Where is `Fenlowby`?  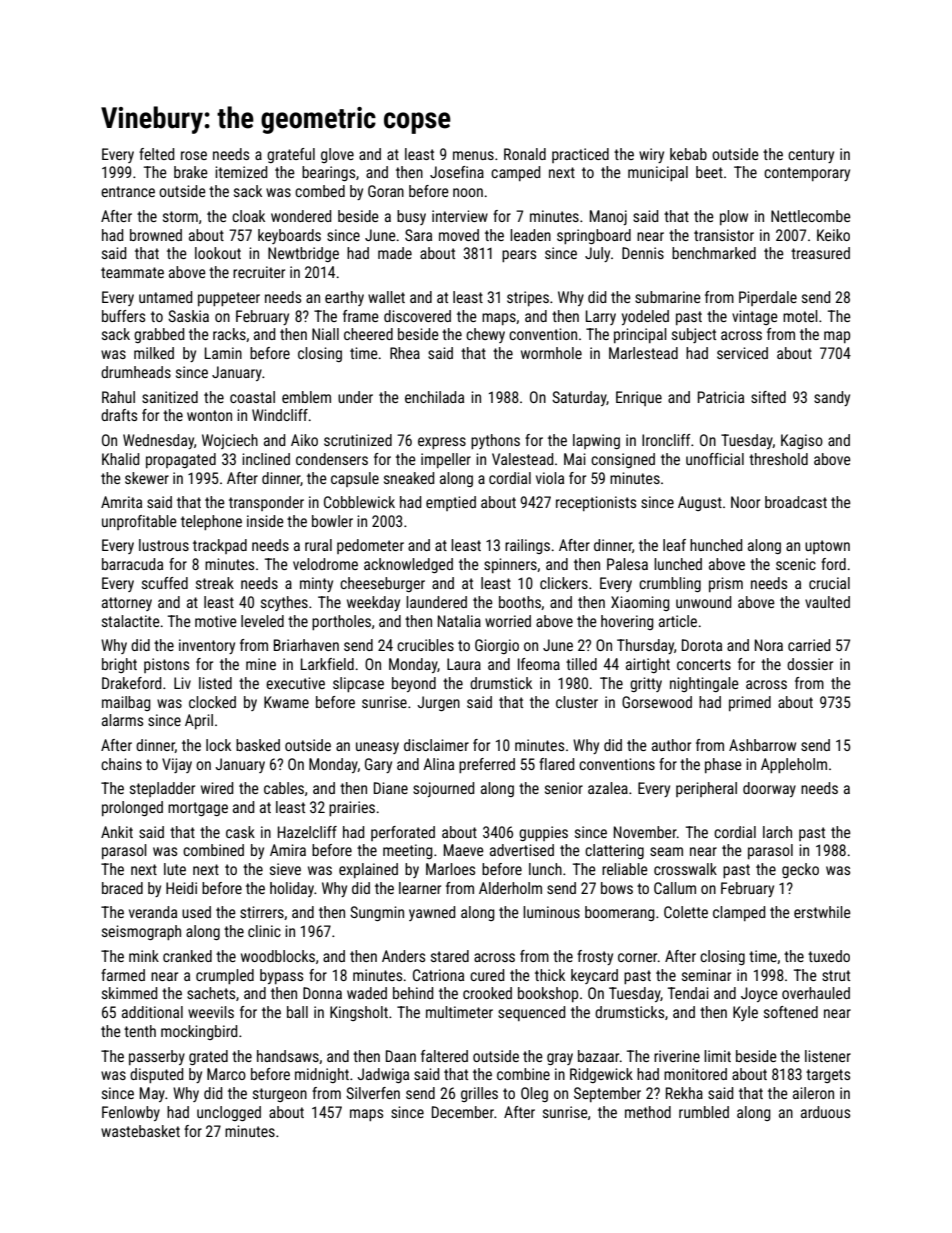
Fenlowby is located at coordinates (131, 1113).
